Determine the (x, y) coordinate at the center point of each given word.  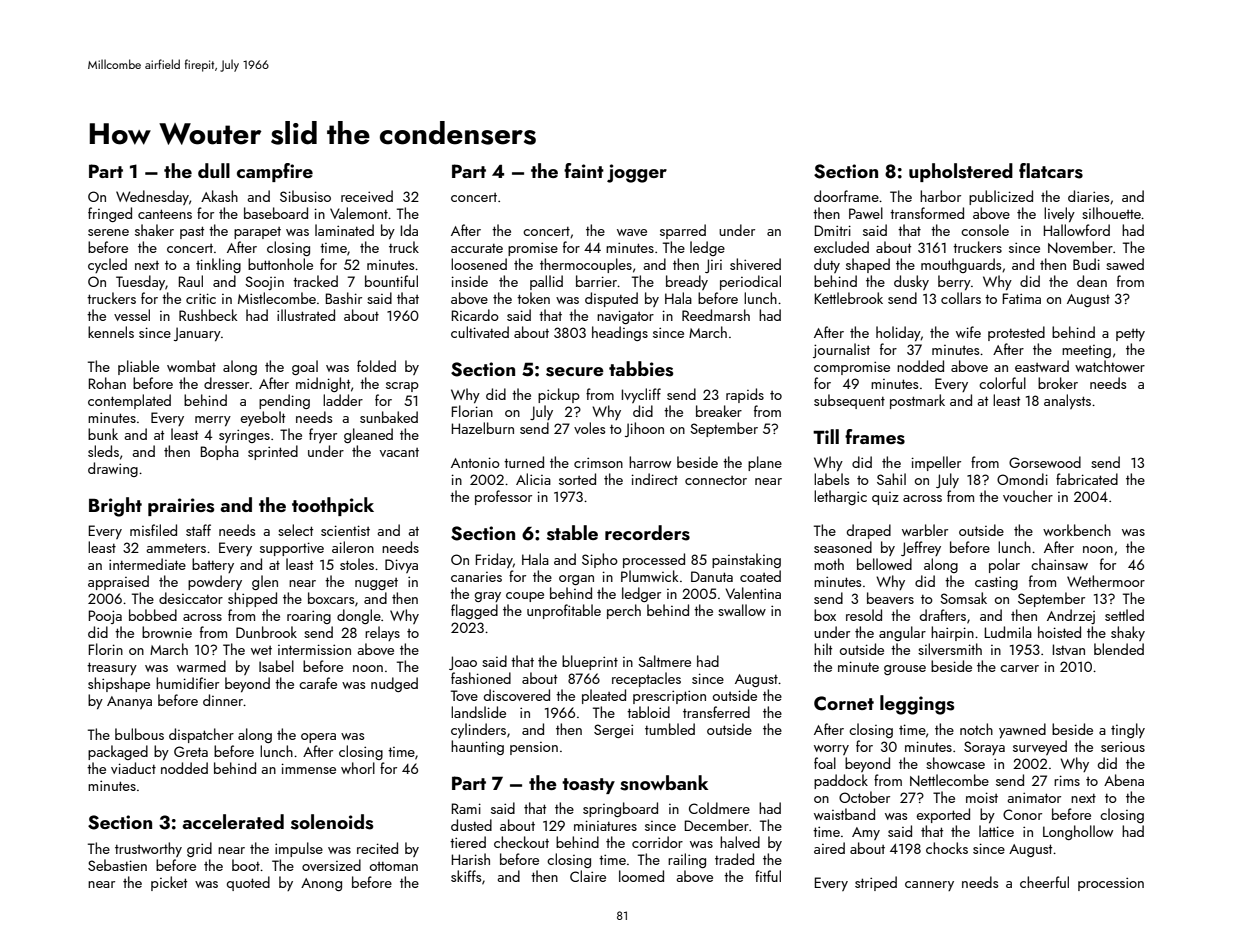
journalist (841, 350)
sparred (683, 231)
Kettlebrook (849, 298)
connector (716, 480)
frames (875, 437)
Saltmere (664, 661)
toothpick (333, 506)
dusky (911, 282)
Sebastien (117, 865)
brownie (167, 632)
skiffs (466, 876)
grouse (905, 670)
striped (876, 883)
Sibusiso (305, 196)
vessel (132, 315)
